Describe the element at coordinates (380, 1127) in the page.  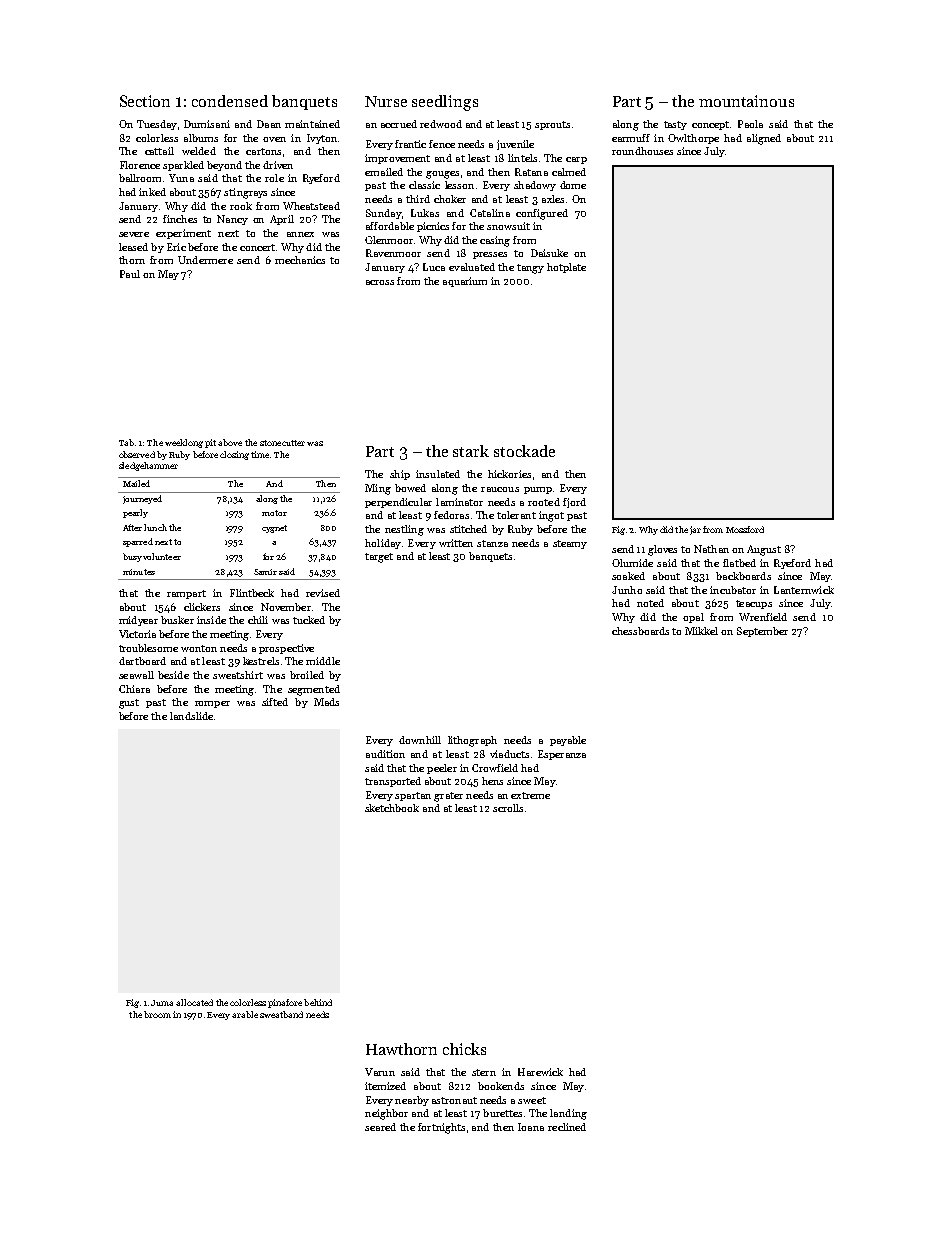
I see `seared` at that location.
